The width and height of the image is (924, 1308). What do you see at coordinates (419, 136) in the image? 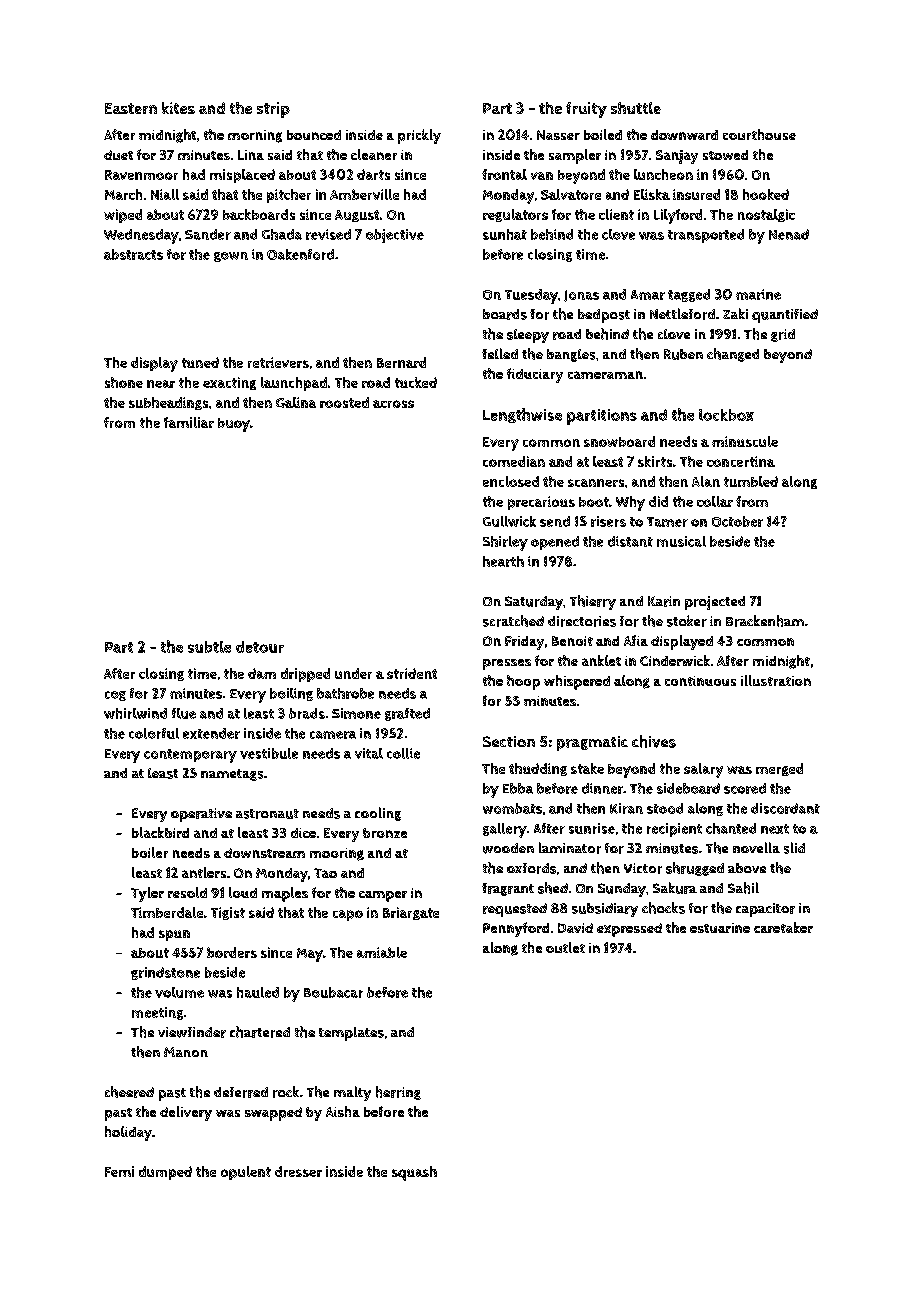
I see `prickly` at bounding box center [419, 136].
